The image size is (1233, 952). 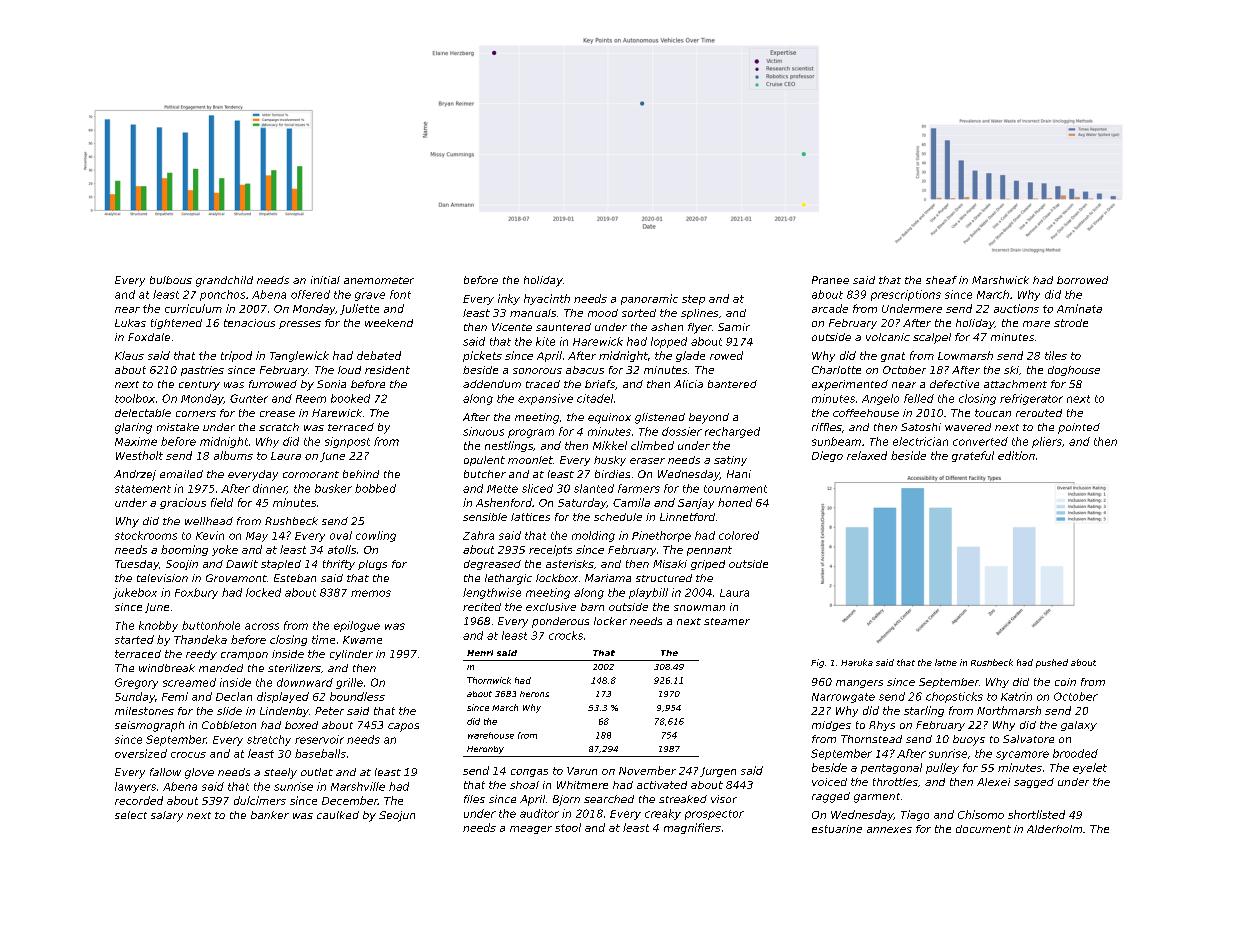 What do you see at coordinates (709, 551) in the page?
I see `pennant` at bounding box center [709, 551].
